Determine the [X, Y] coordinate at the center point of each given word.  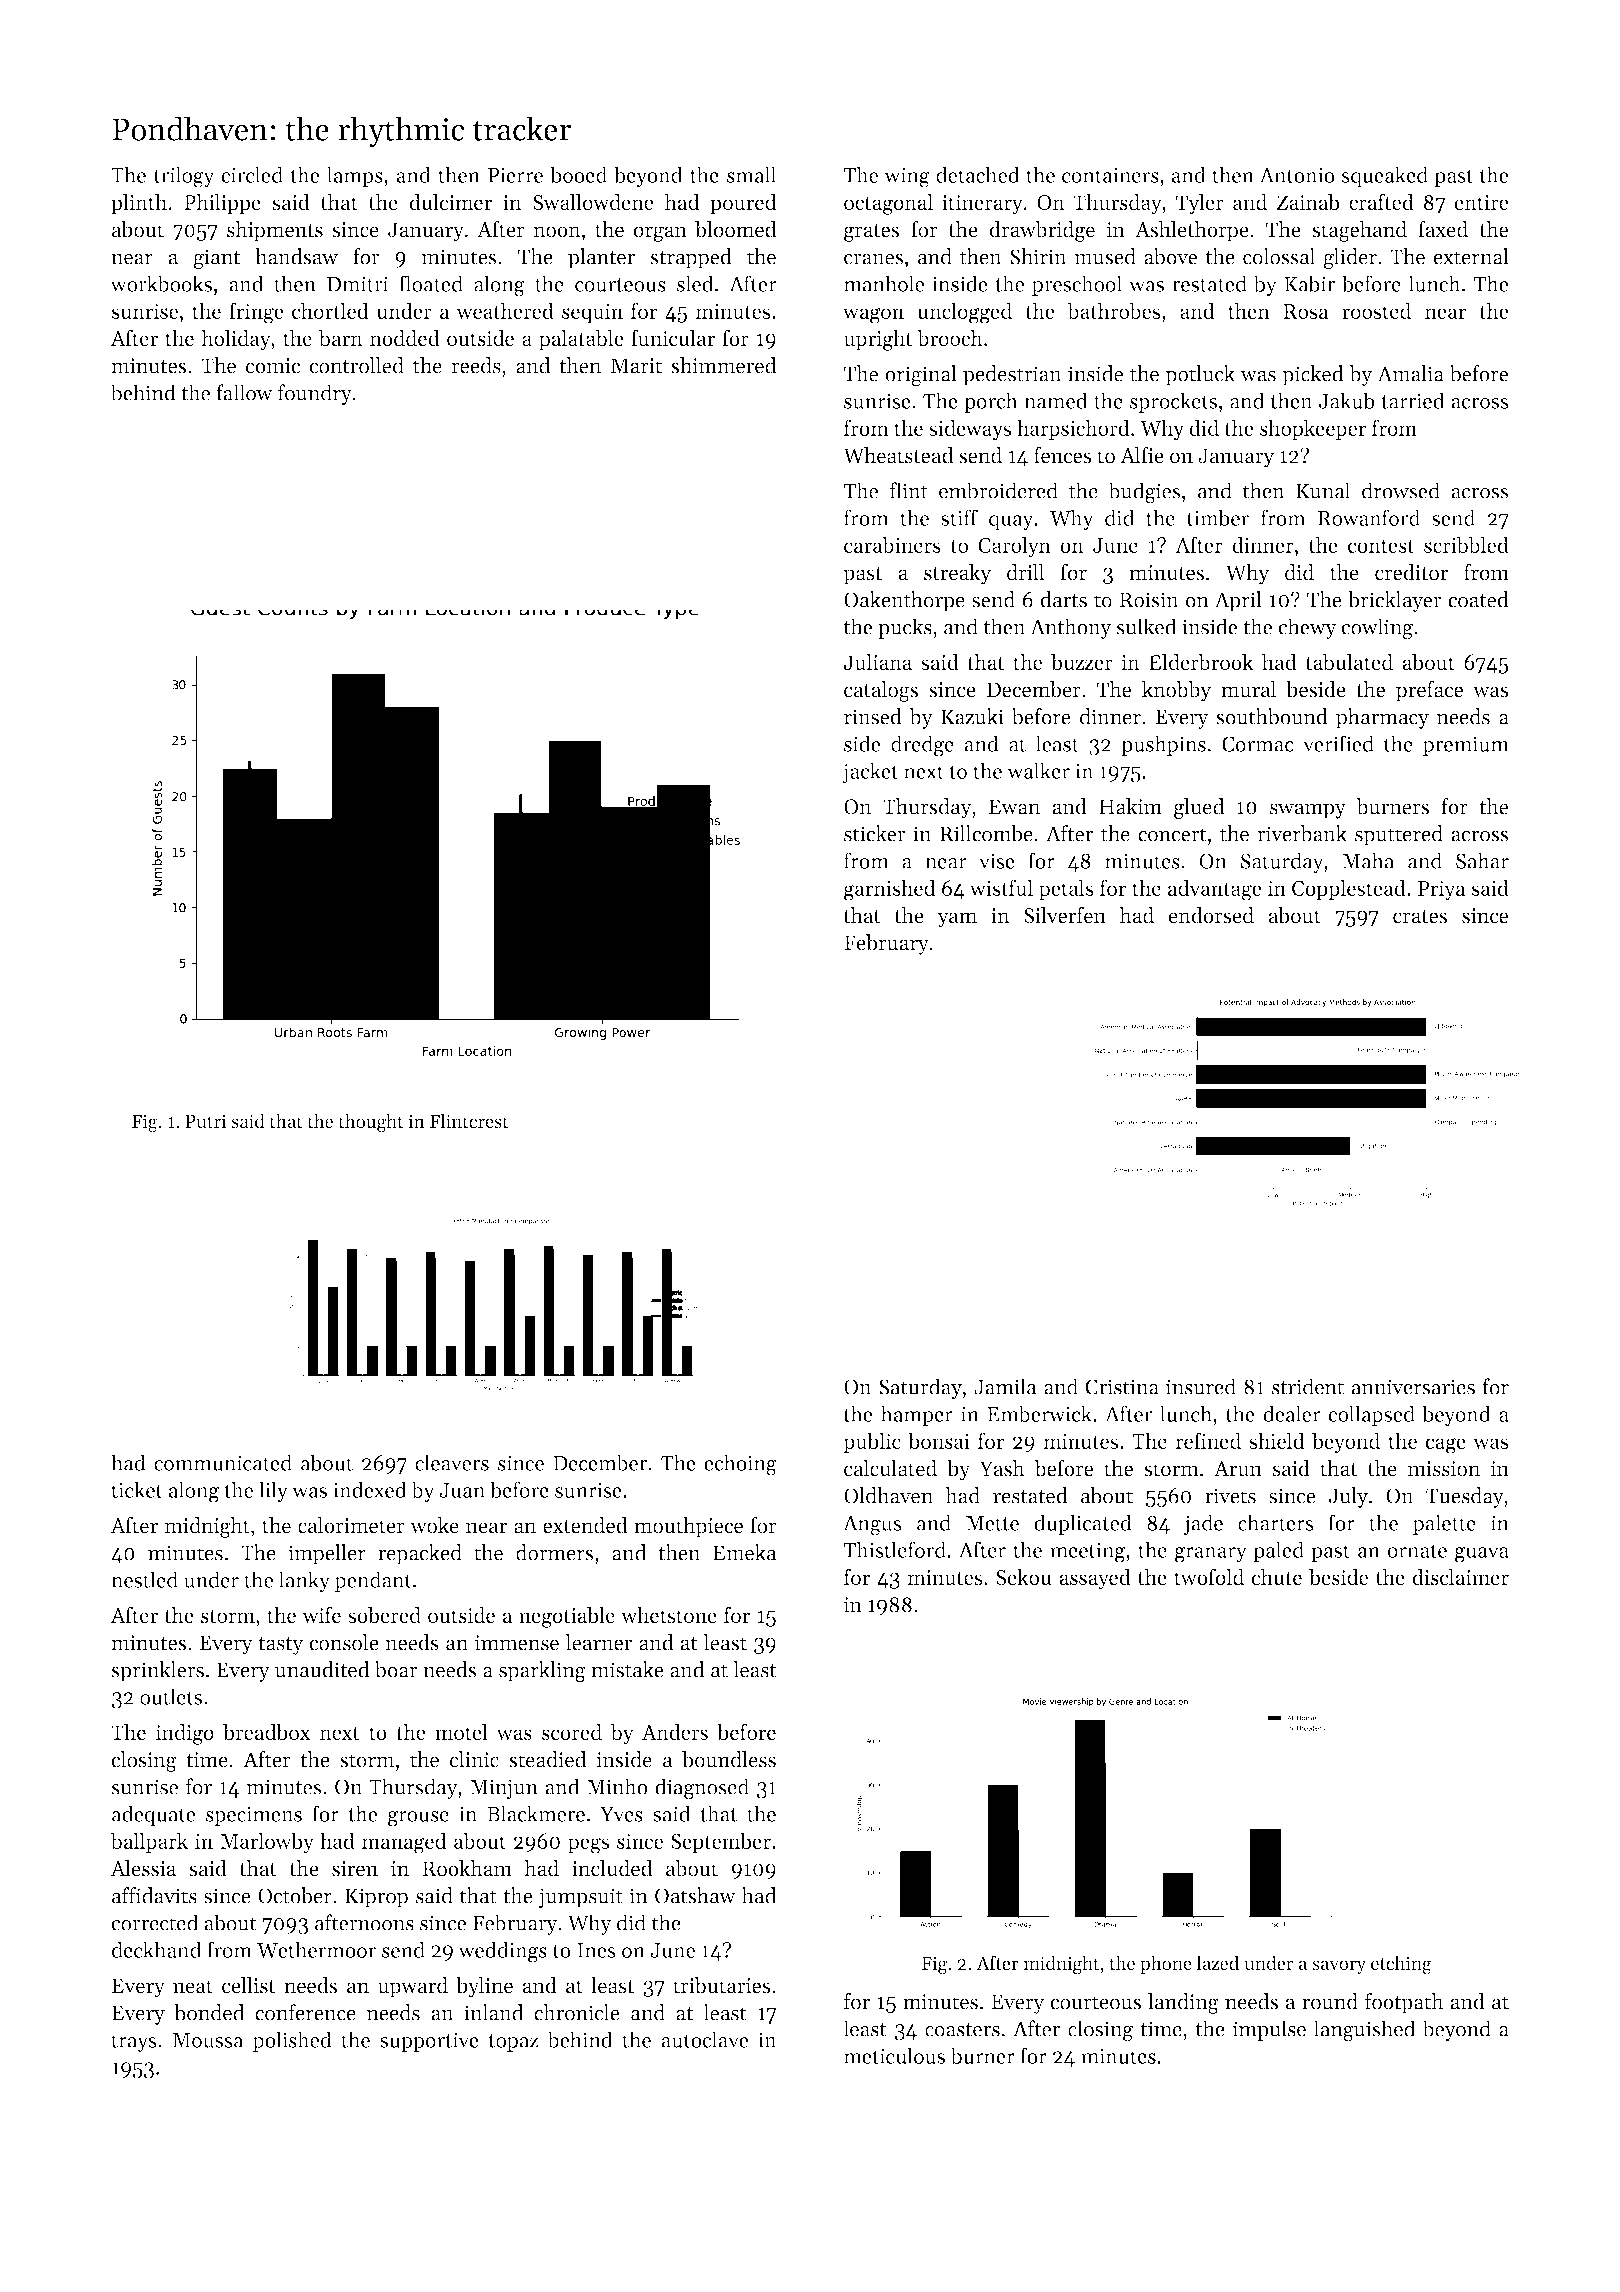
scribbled [1466, 544]
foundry [315, 394]
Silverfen [1065, 915]
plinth [139, 204]
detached [978, 174]
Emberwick [1039, 1413]
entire [1481, 202]
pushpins [1163, 745]
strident [1308, 1386]
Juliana [878, 662]
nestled [144, 1579]
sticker [875, 833]
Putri [205, 1121]
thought [371, 1123]
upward [413, 1987]
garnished [890, 890]
